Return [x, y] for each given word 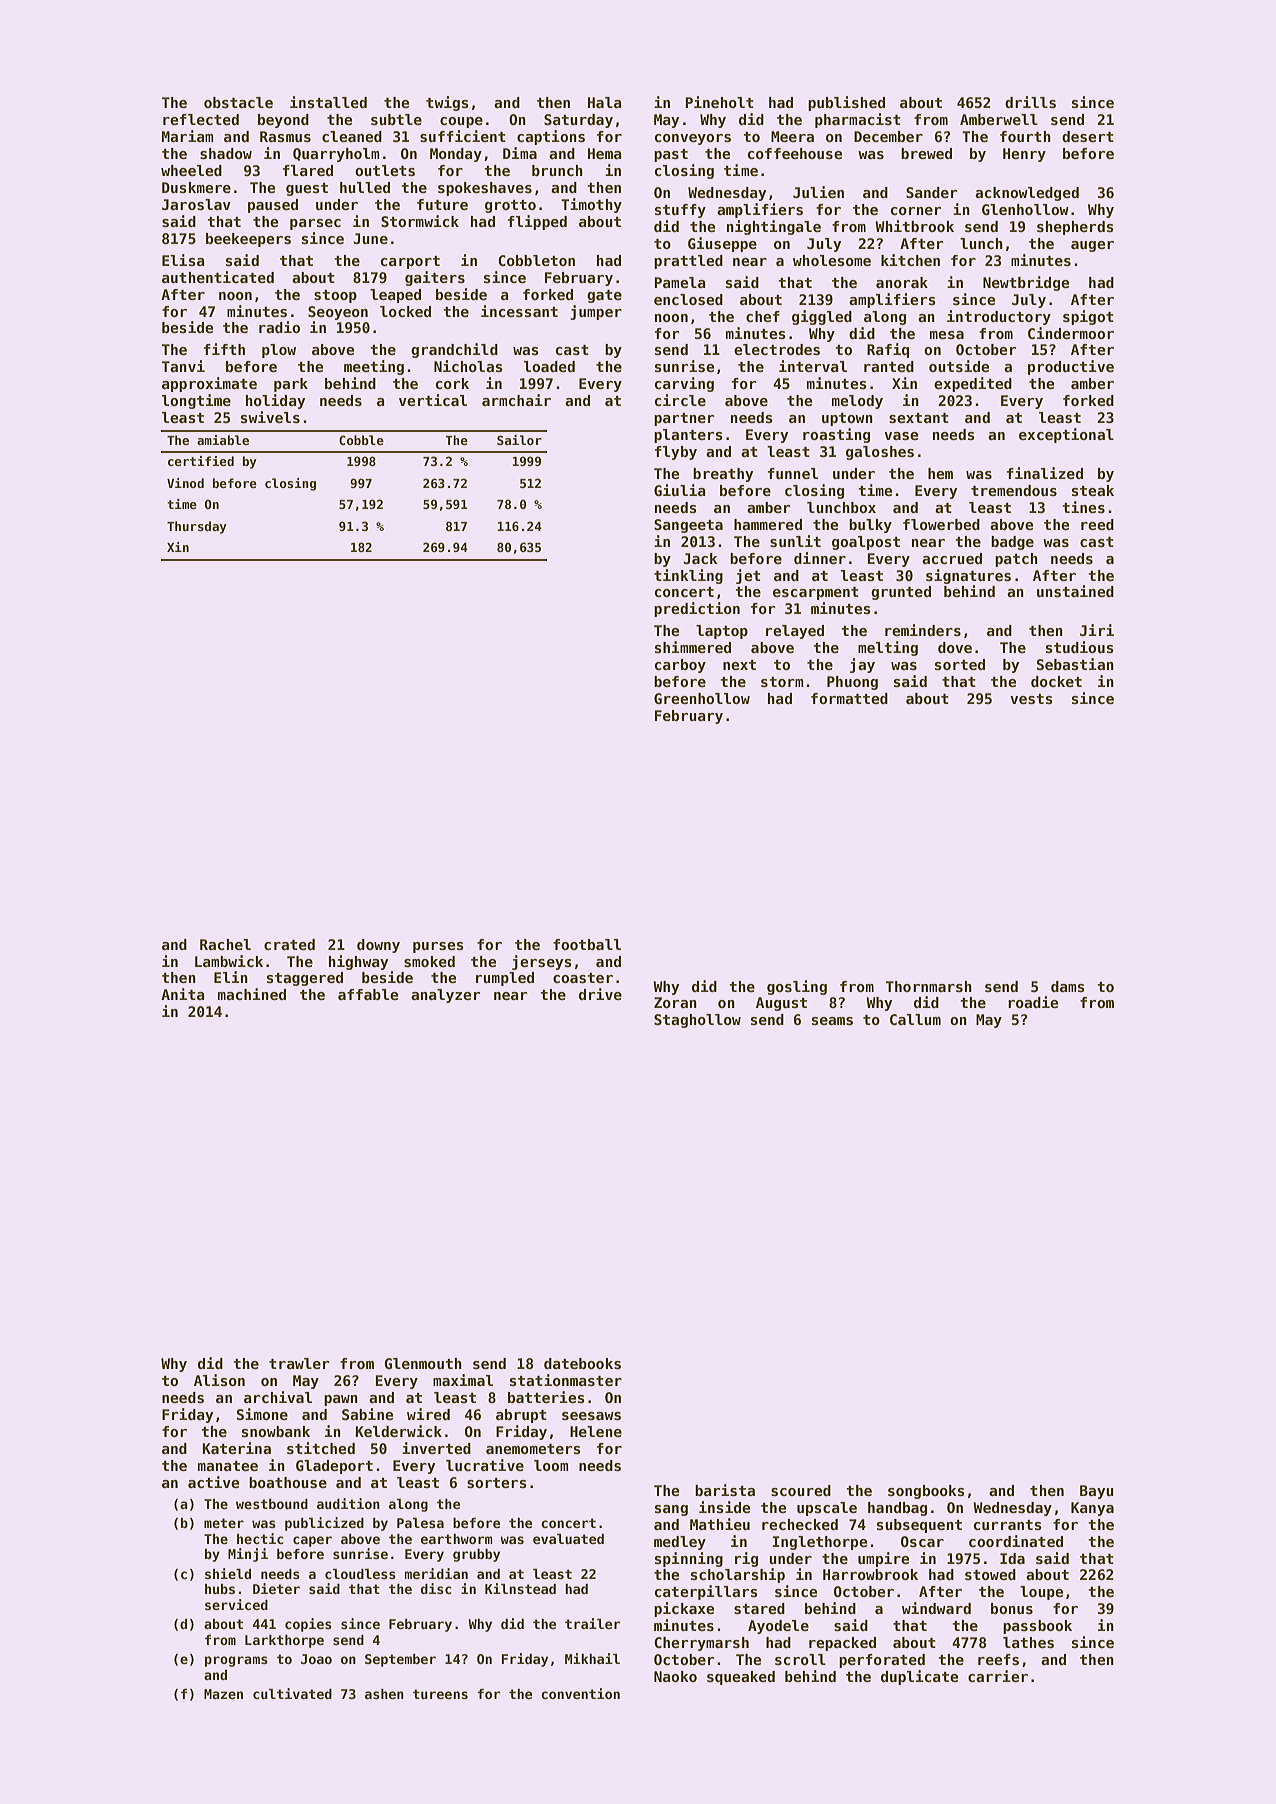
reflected [201, 119]
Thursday [197, 527]
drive [600, 994]
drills [1030, 102]
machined [252, 994]
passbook [1037, 1627]
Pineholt [719, 102]
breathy [723, 475]
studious [1080, 647]
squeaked [741, 1678]
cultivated [292, 1693]
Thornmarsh [929, 986]
